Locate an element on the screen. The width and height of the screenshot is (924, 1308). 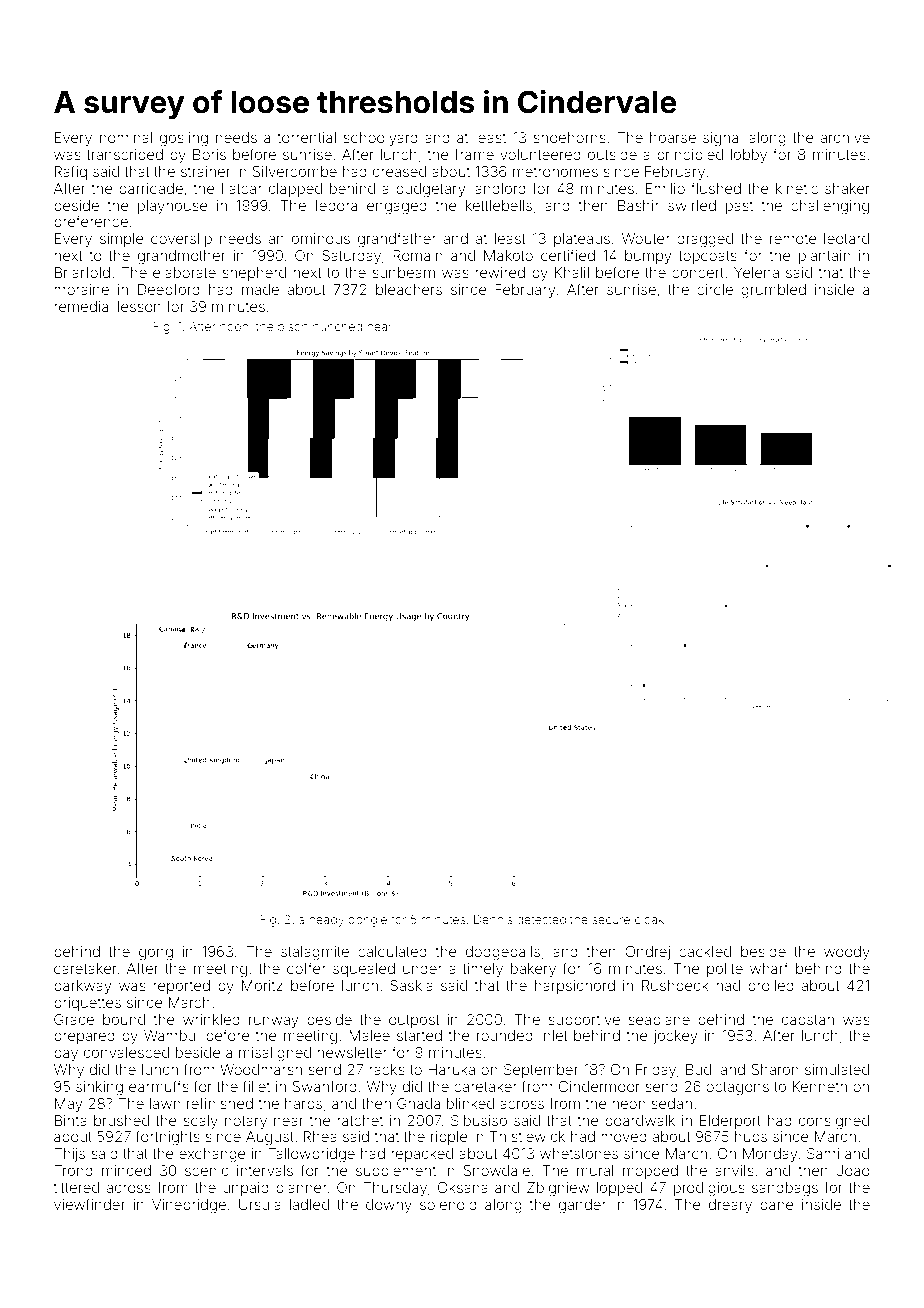
calculated is located at coordinates (392, 951).
